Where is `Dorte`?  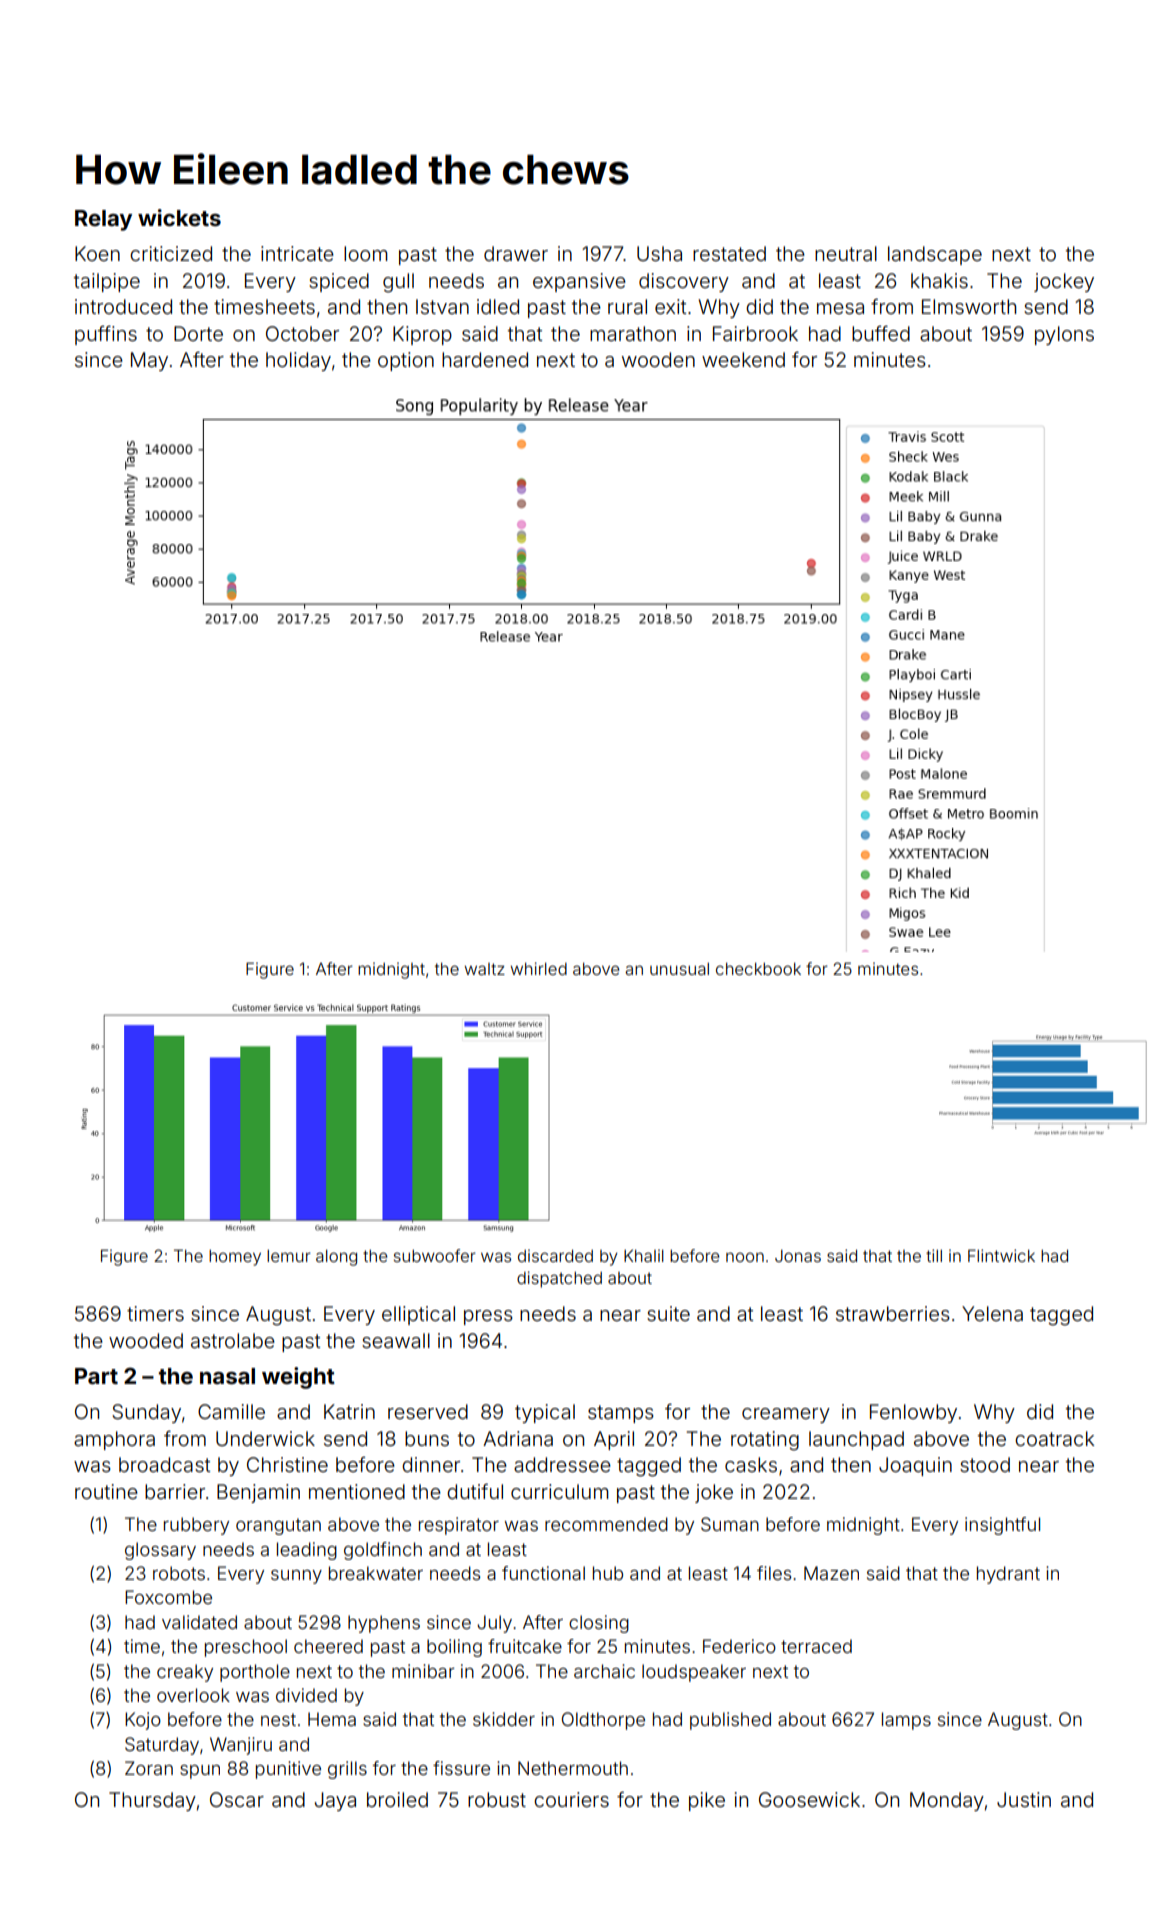
Dorte is located at coordinates (198, 333).
